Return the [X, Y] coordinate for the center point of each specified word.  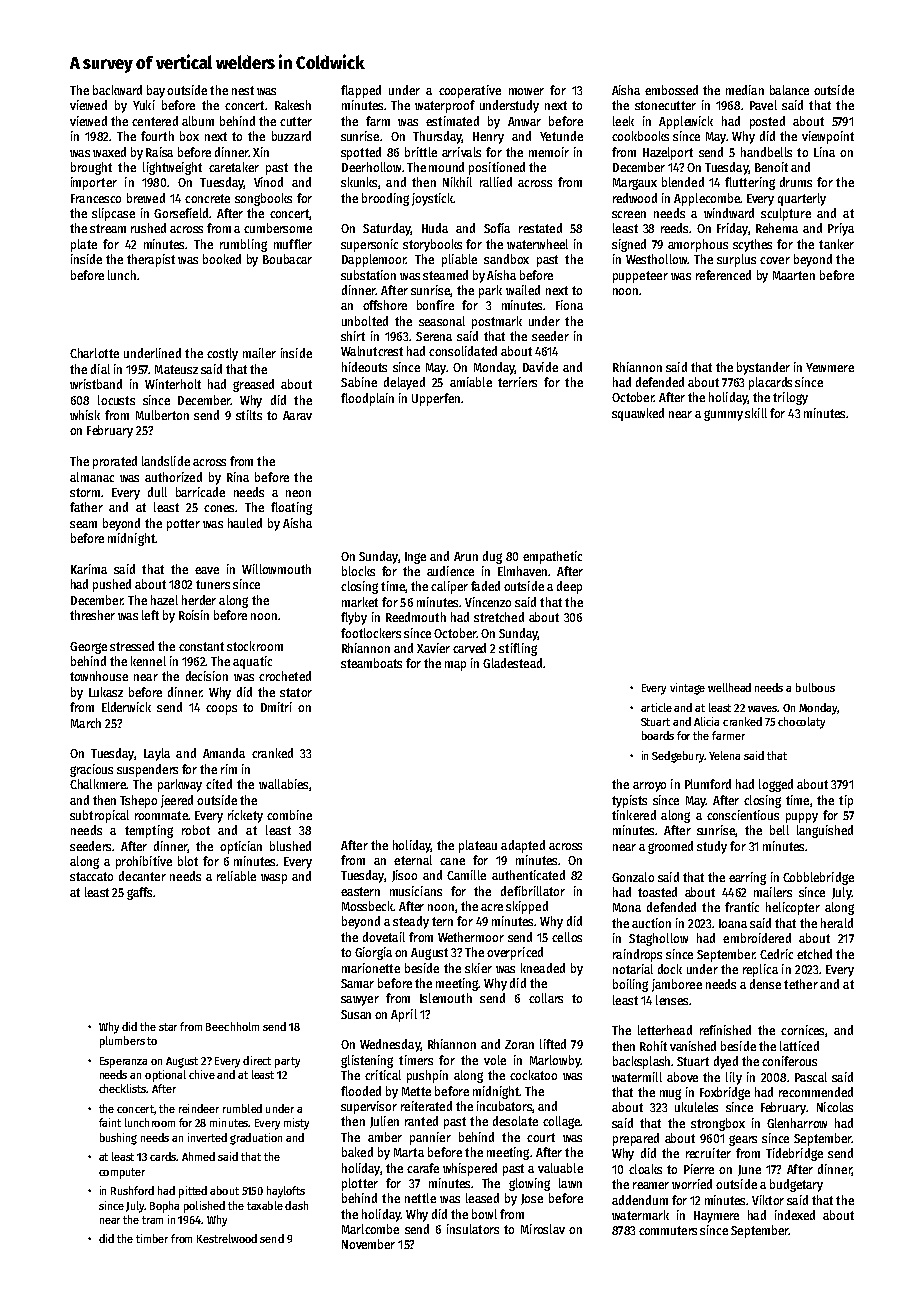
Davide [540, 367]
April [404, 1015]
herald [837, 923]
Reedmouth [416, 617]
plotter [360, 1184]
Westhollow [657, 259]
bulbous [815, 687]
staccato [91, 876]
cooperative [470, 91]
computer [122, 1173]
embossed [671, 90]
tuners [213, 584]
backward [117, 90]
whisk [85, 415]
